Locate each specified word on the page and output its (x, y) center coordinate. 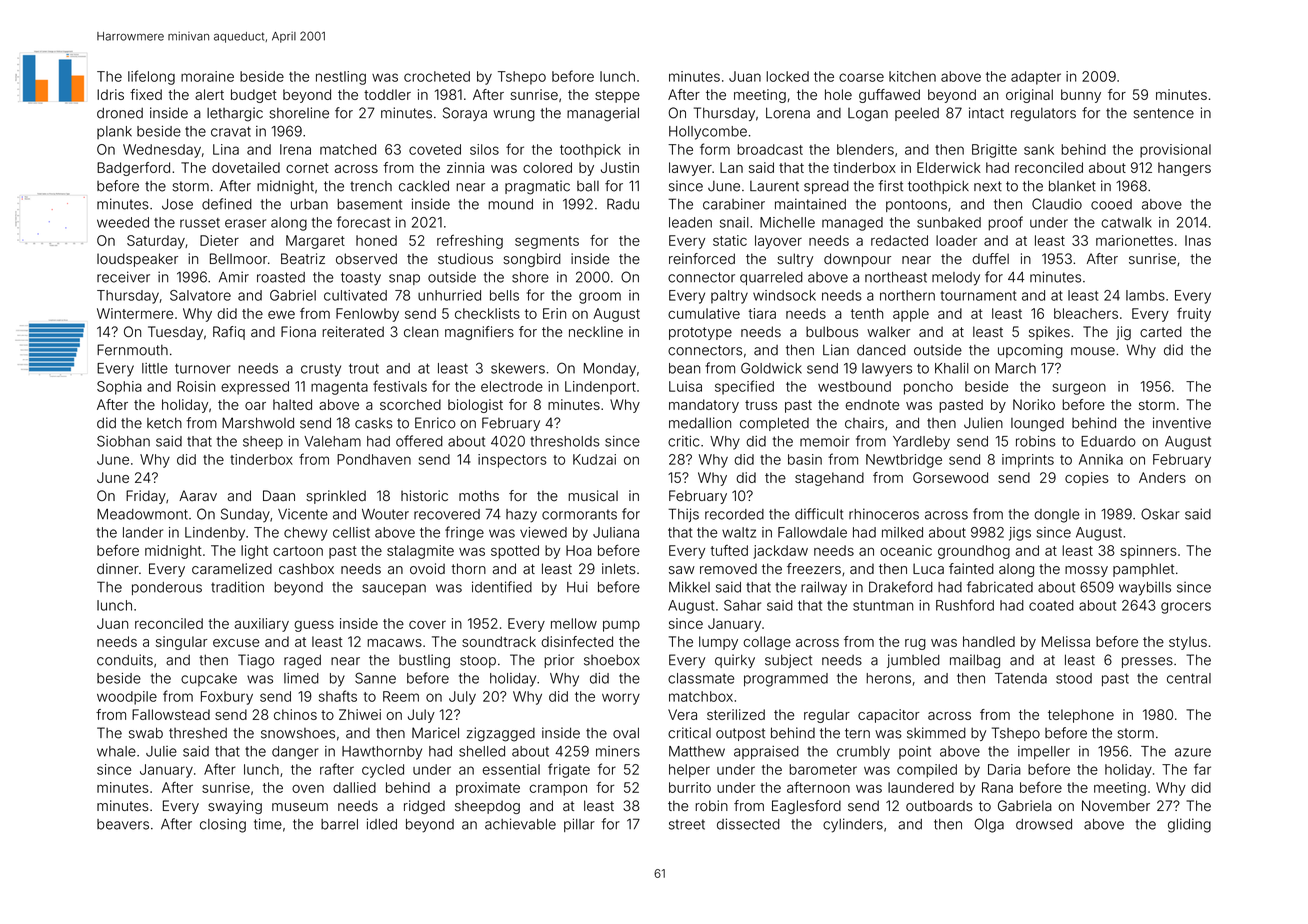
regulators (1043, 115)
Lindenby (215, 534)
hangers (1184, 169)
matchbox (701, 696)
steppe (617, 96)
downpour (857, 260)
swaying (235, 807)
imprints (1028, 461)
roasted (281, 277)
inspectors (512, 461)
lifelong (151, 77)
